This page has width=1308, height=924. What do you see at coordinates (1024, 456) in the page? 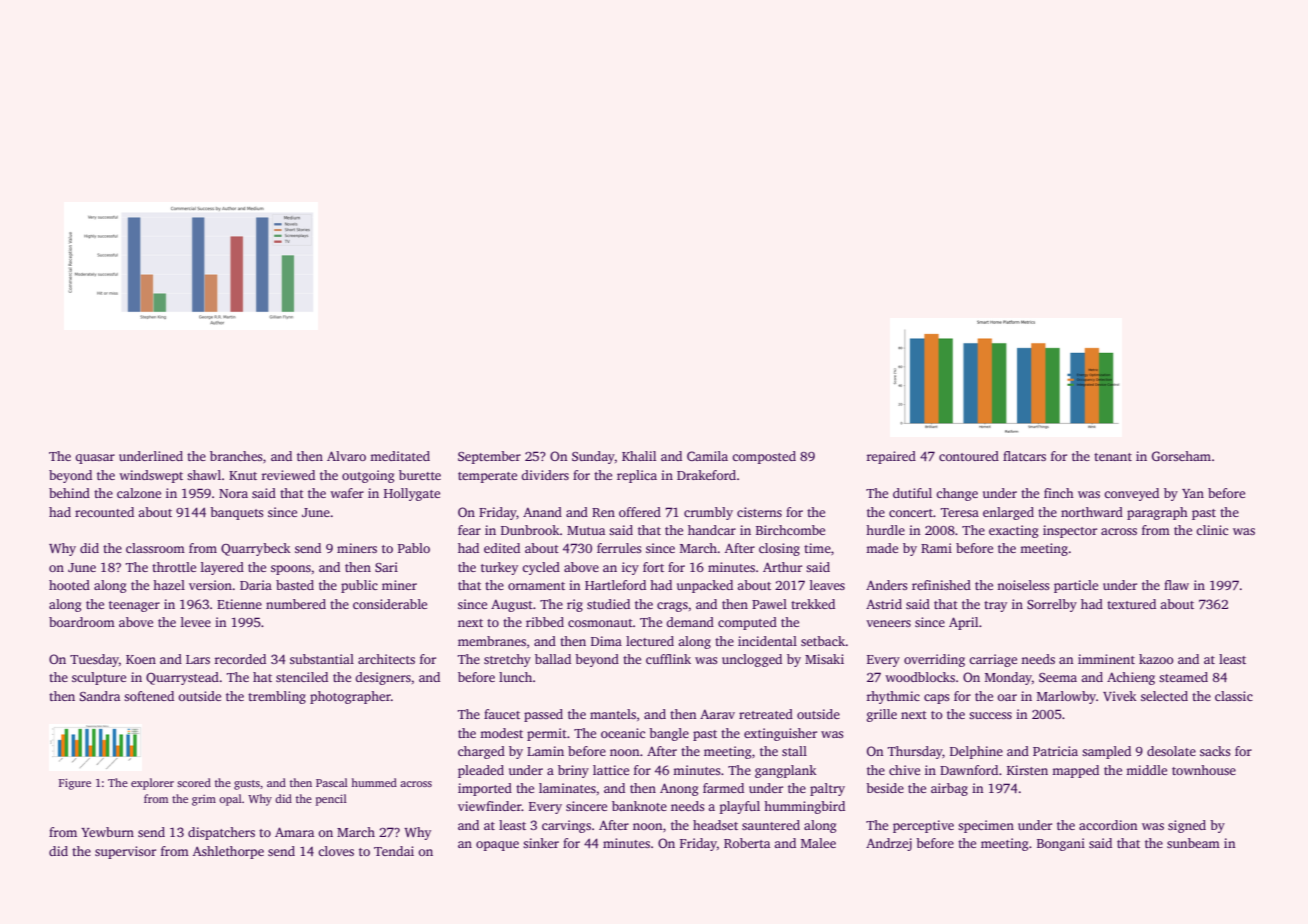
I see `flatcars` at bounding box center [1024, 456].
